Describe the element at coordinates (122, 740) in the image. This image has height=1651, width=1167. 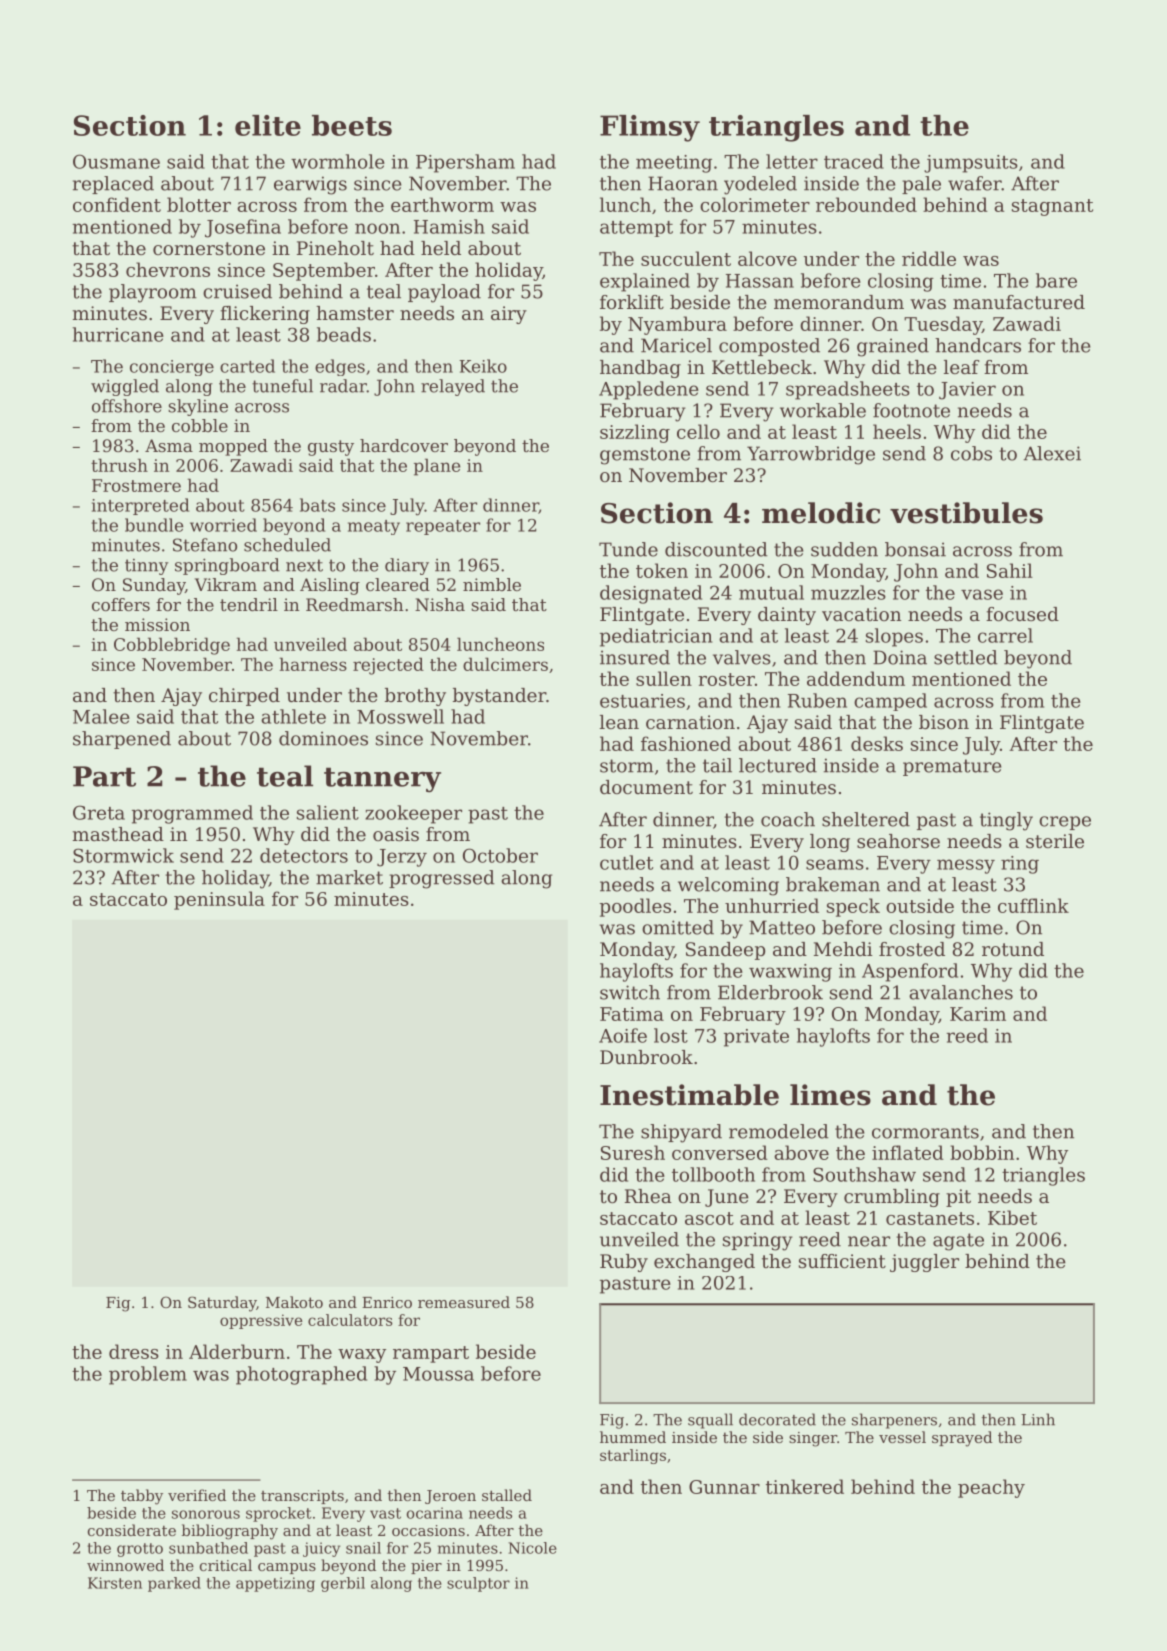
I see `sharpened` at that location.
